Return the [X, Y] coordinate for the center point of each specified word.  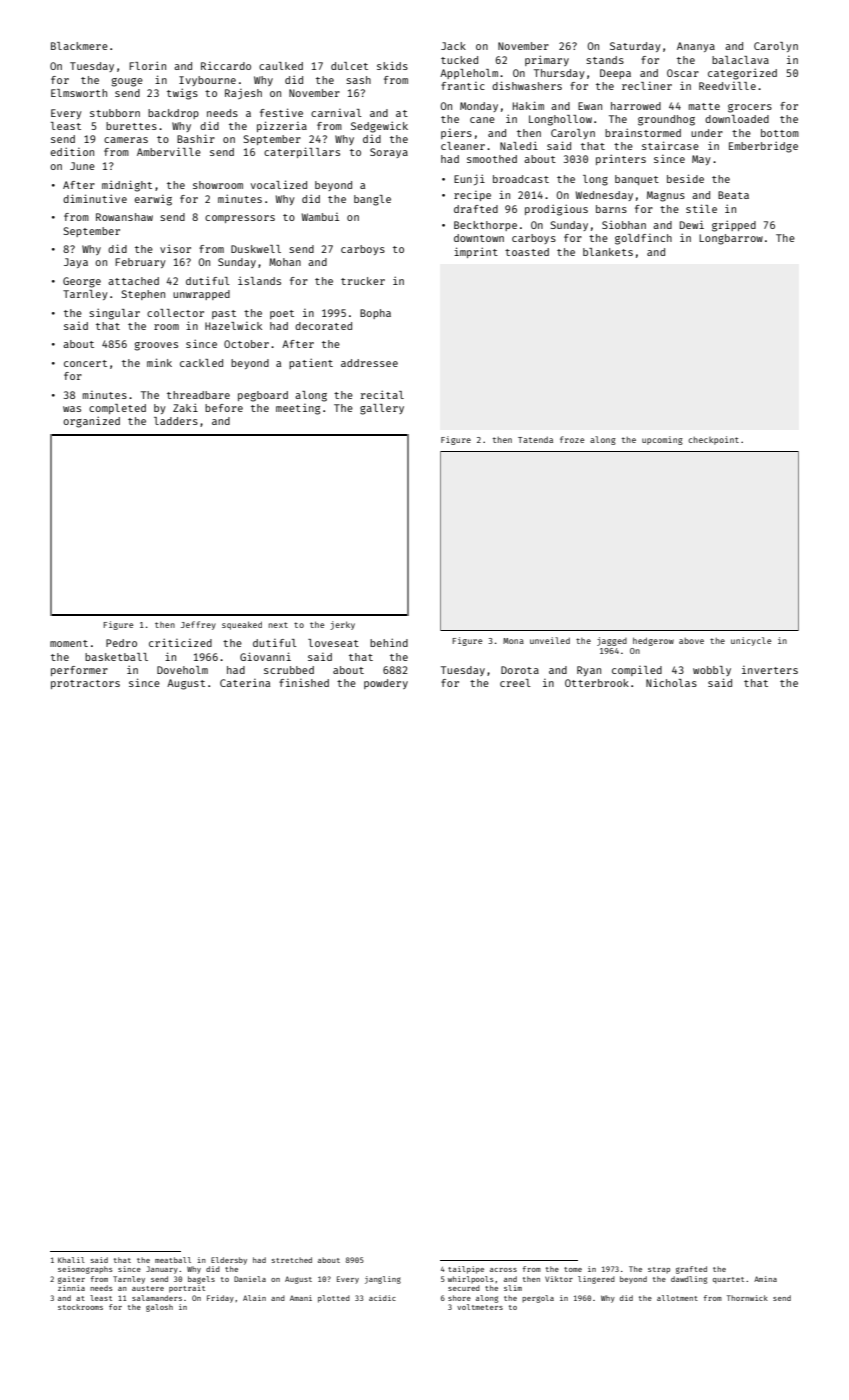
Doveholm [182, 670]
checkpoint [713, 440]
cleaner [463, 146]
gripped [734, 226]
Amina [765, 1279]
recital [382, 394]
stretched [292, 1260]
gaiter [71, 1280]
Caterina [245, 683]
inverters [770, 670]
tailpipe [466, 1270]
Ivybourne [207, 81]
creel [515, 683]
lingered [596, 1280]
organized [91, 422]
